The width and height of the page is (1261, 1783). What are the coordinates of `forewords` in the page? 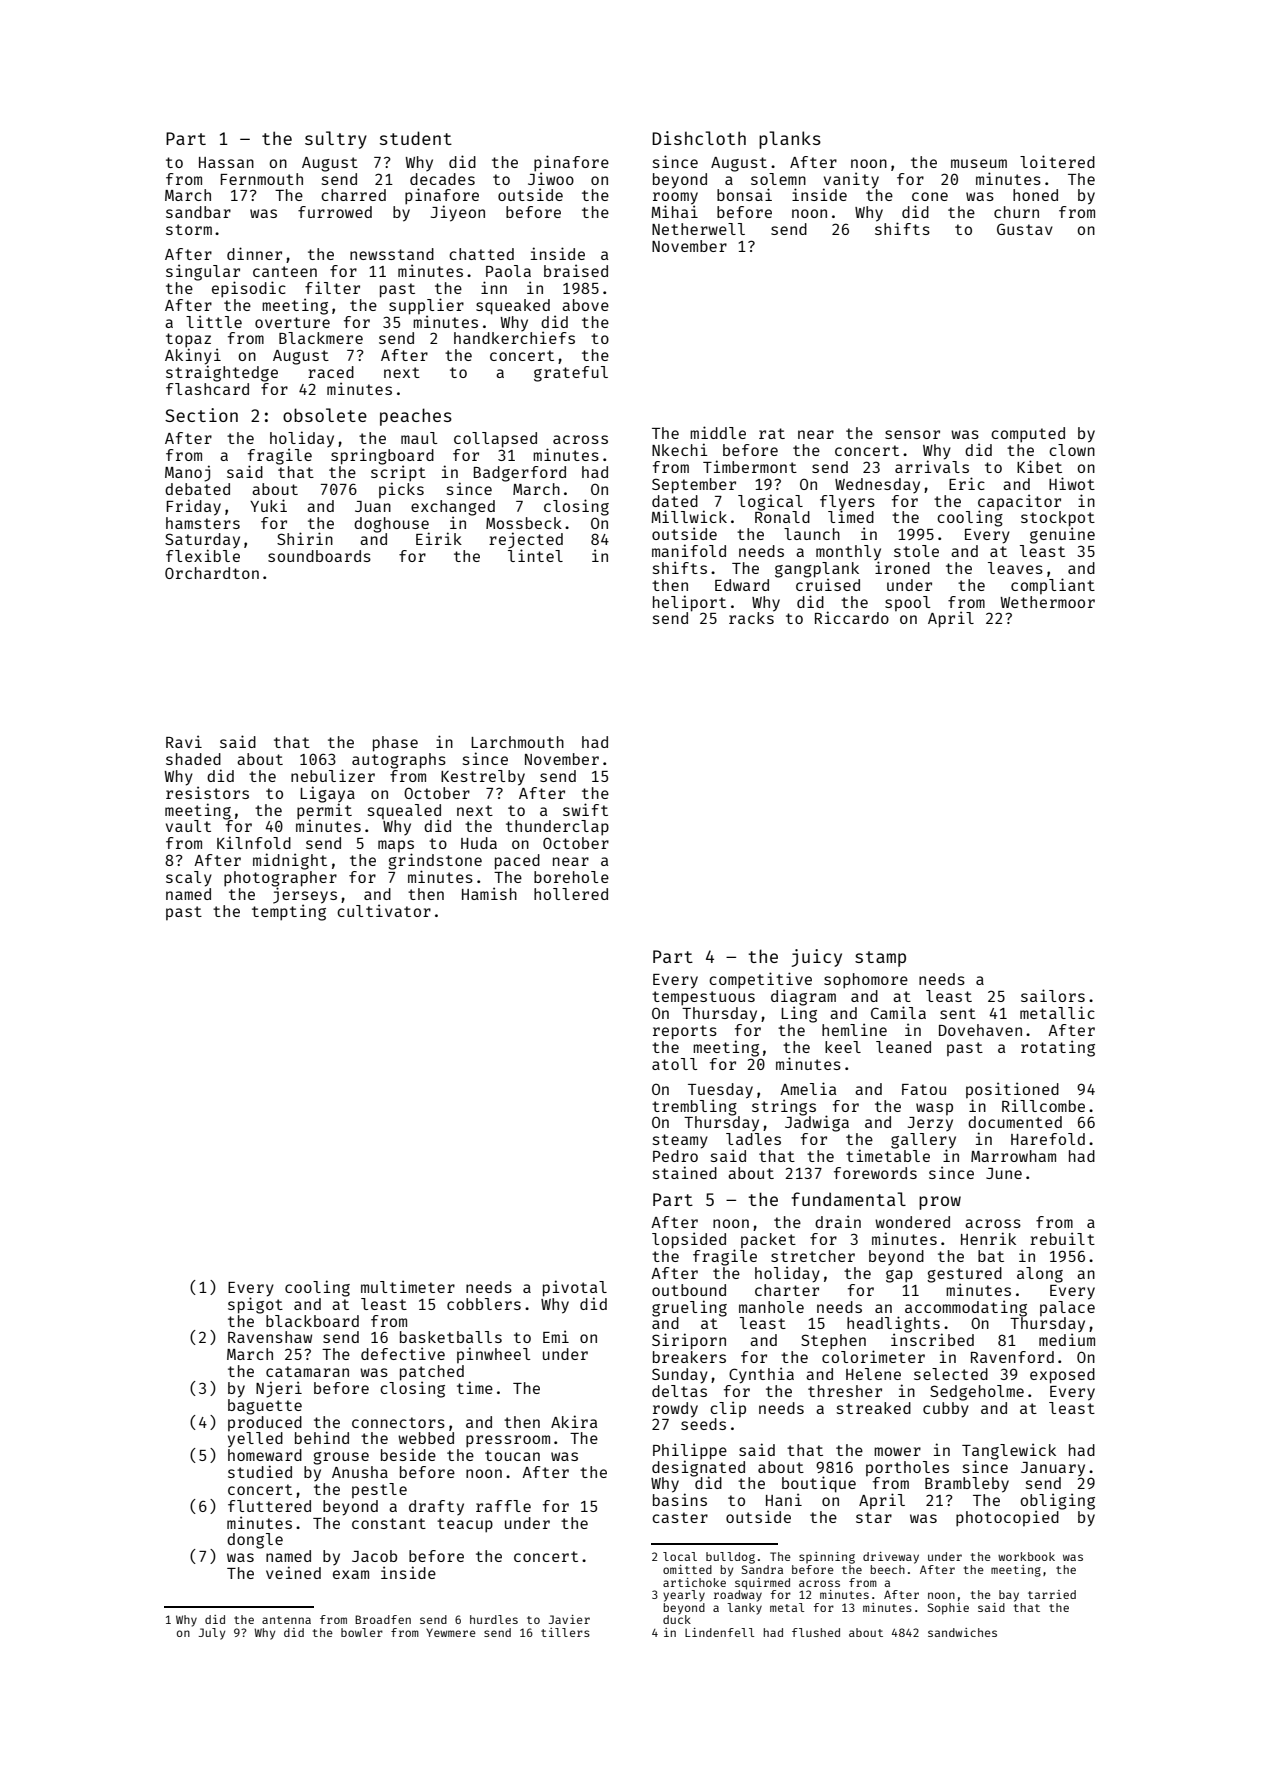 It's located at (875, 1173).
